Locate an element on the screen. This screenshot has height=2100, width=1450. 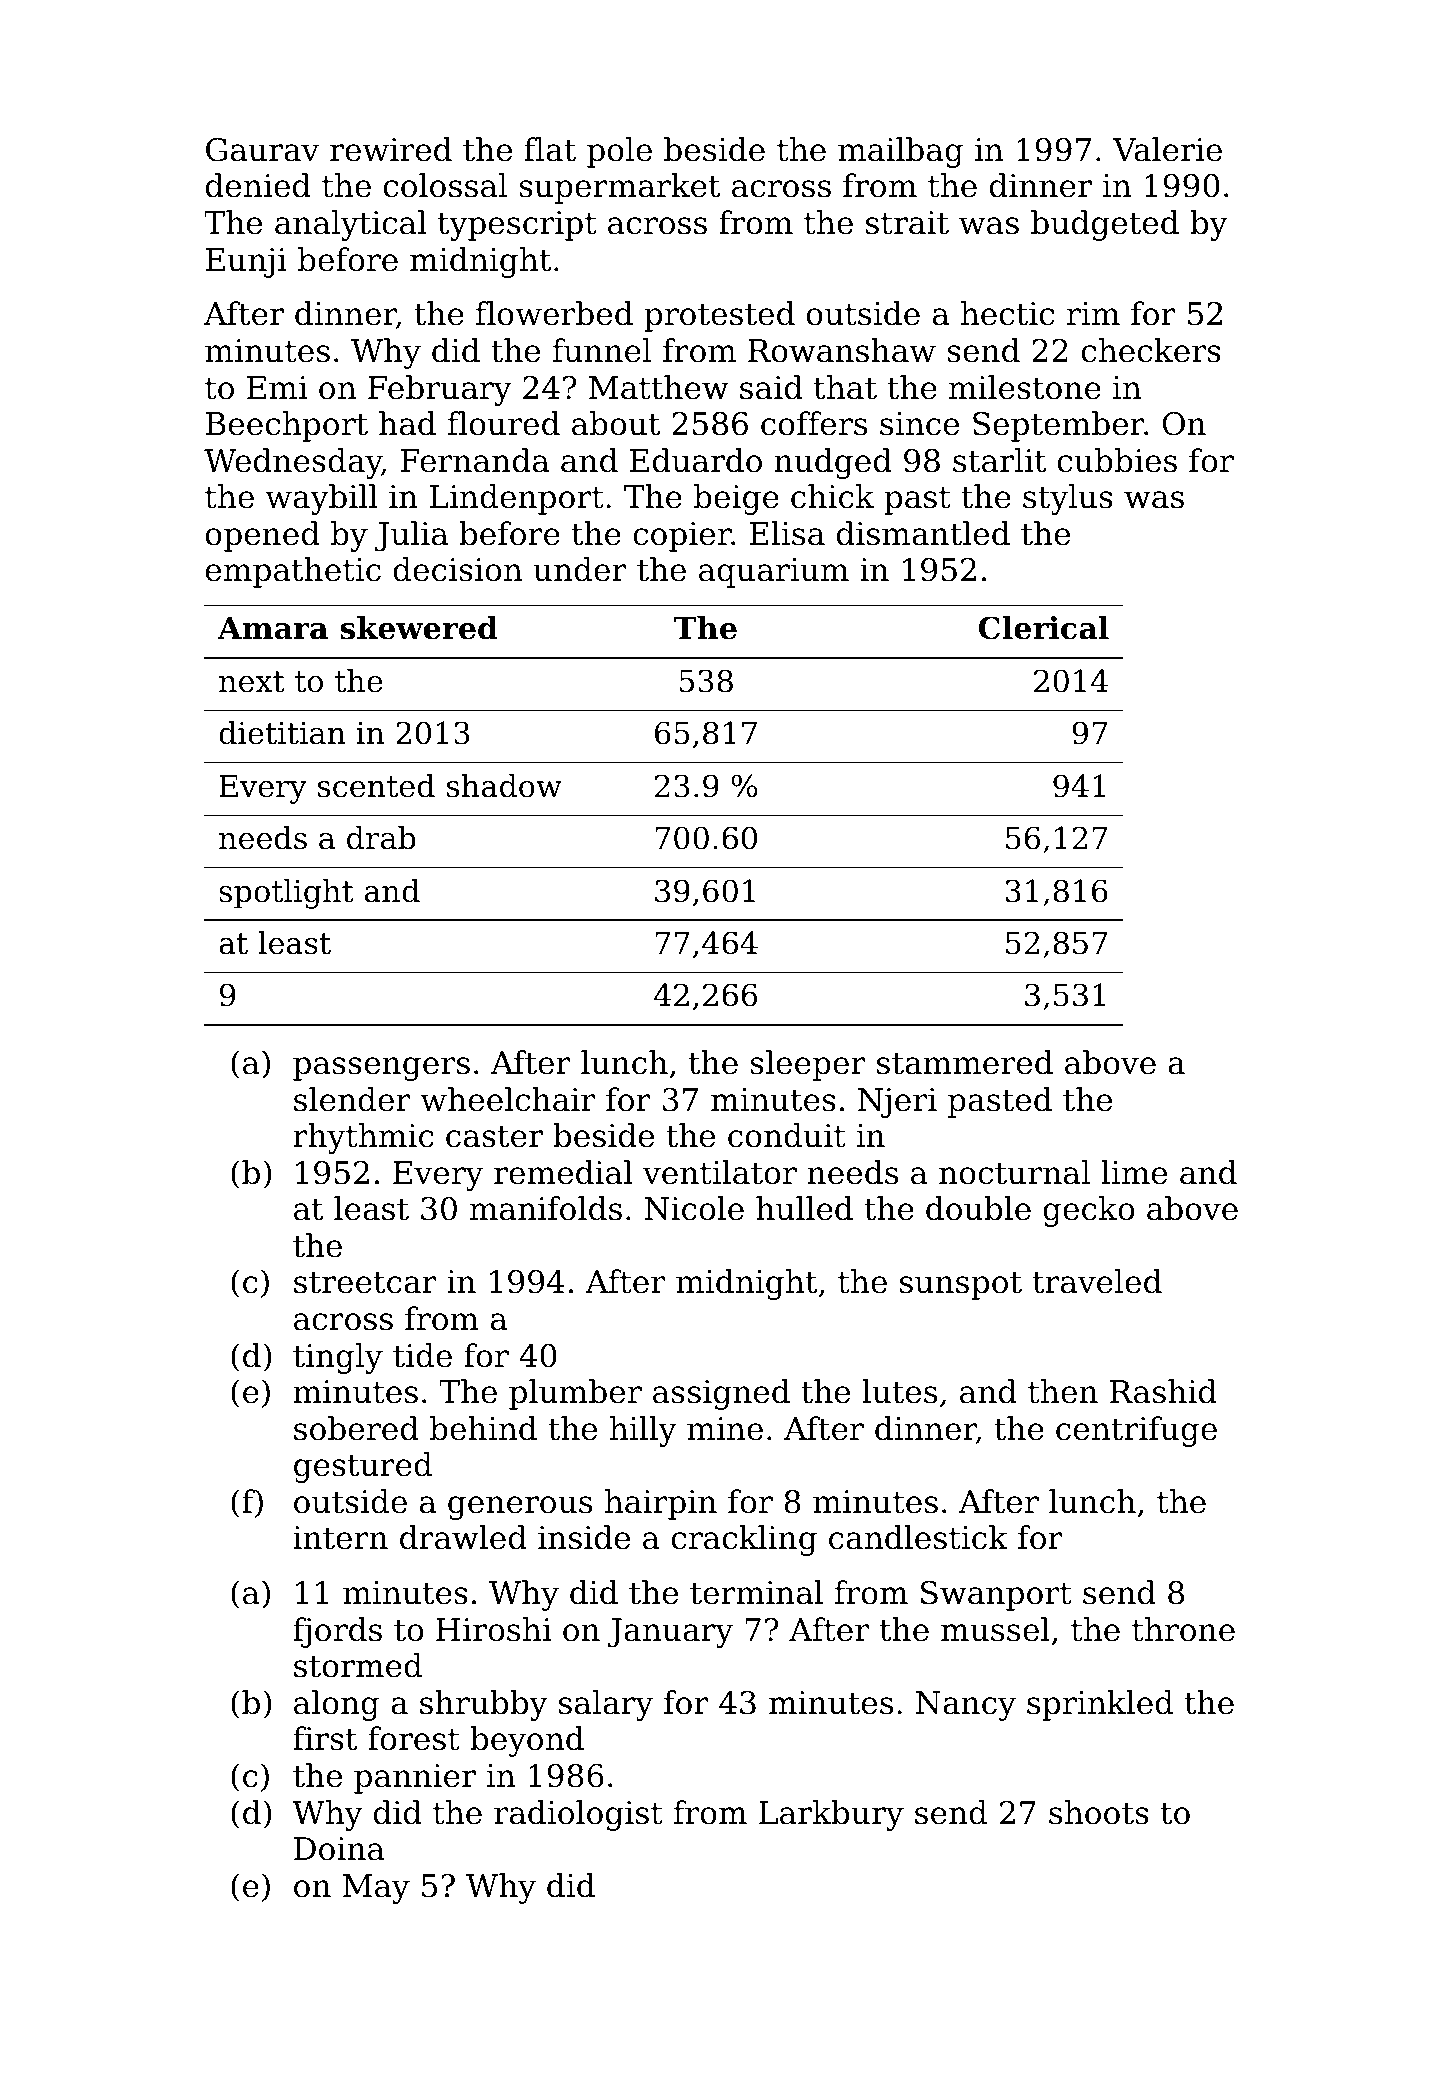
shoots is located at coordinates (1099, 1812).
